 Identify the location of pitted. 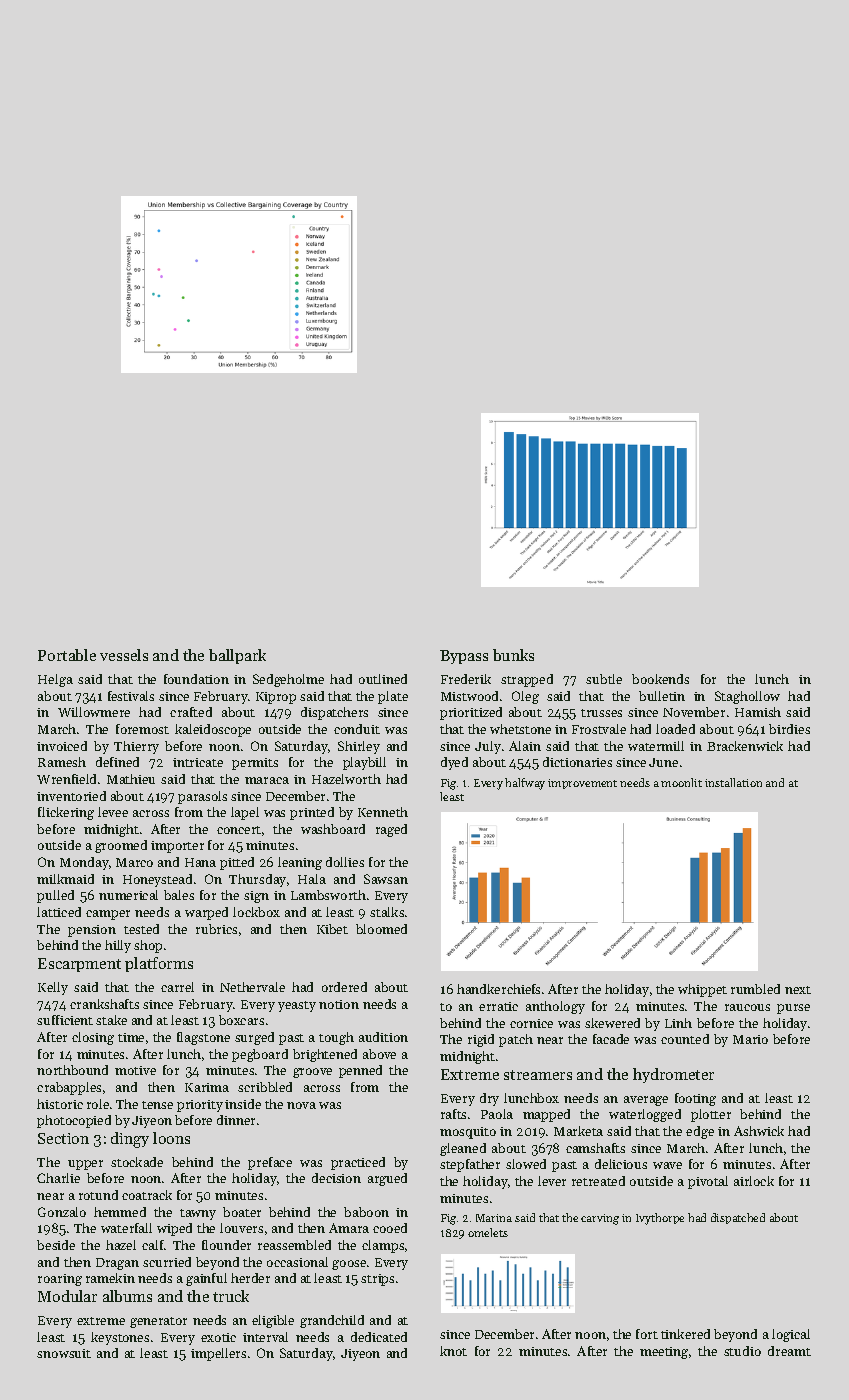
(237, 863).
